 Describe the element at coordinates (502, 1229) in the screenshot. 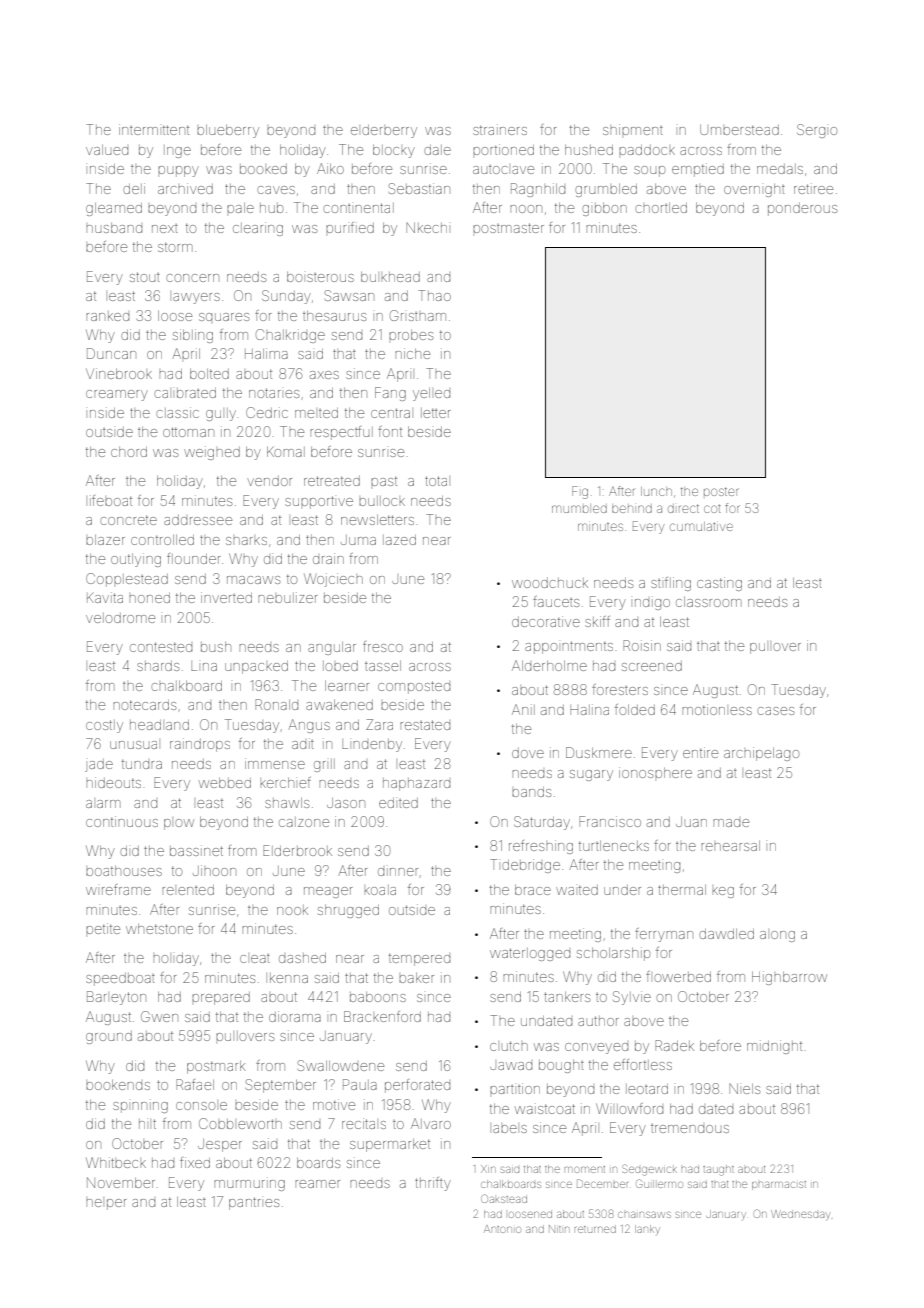

I see `Antonio` at that location.
